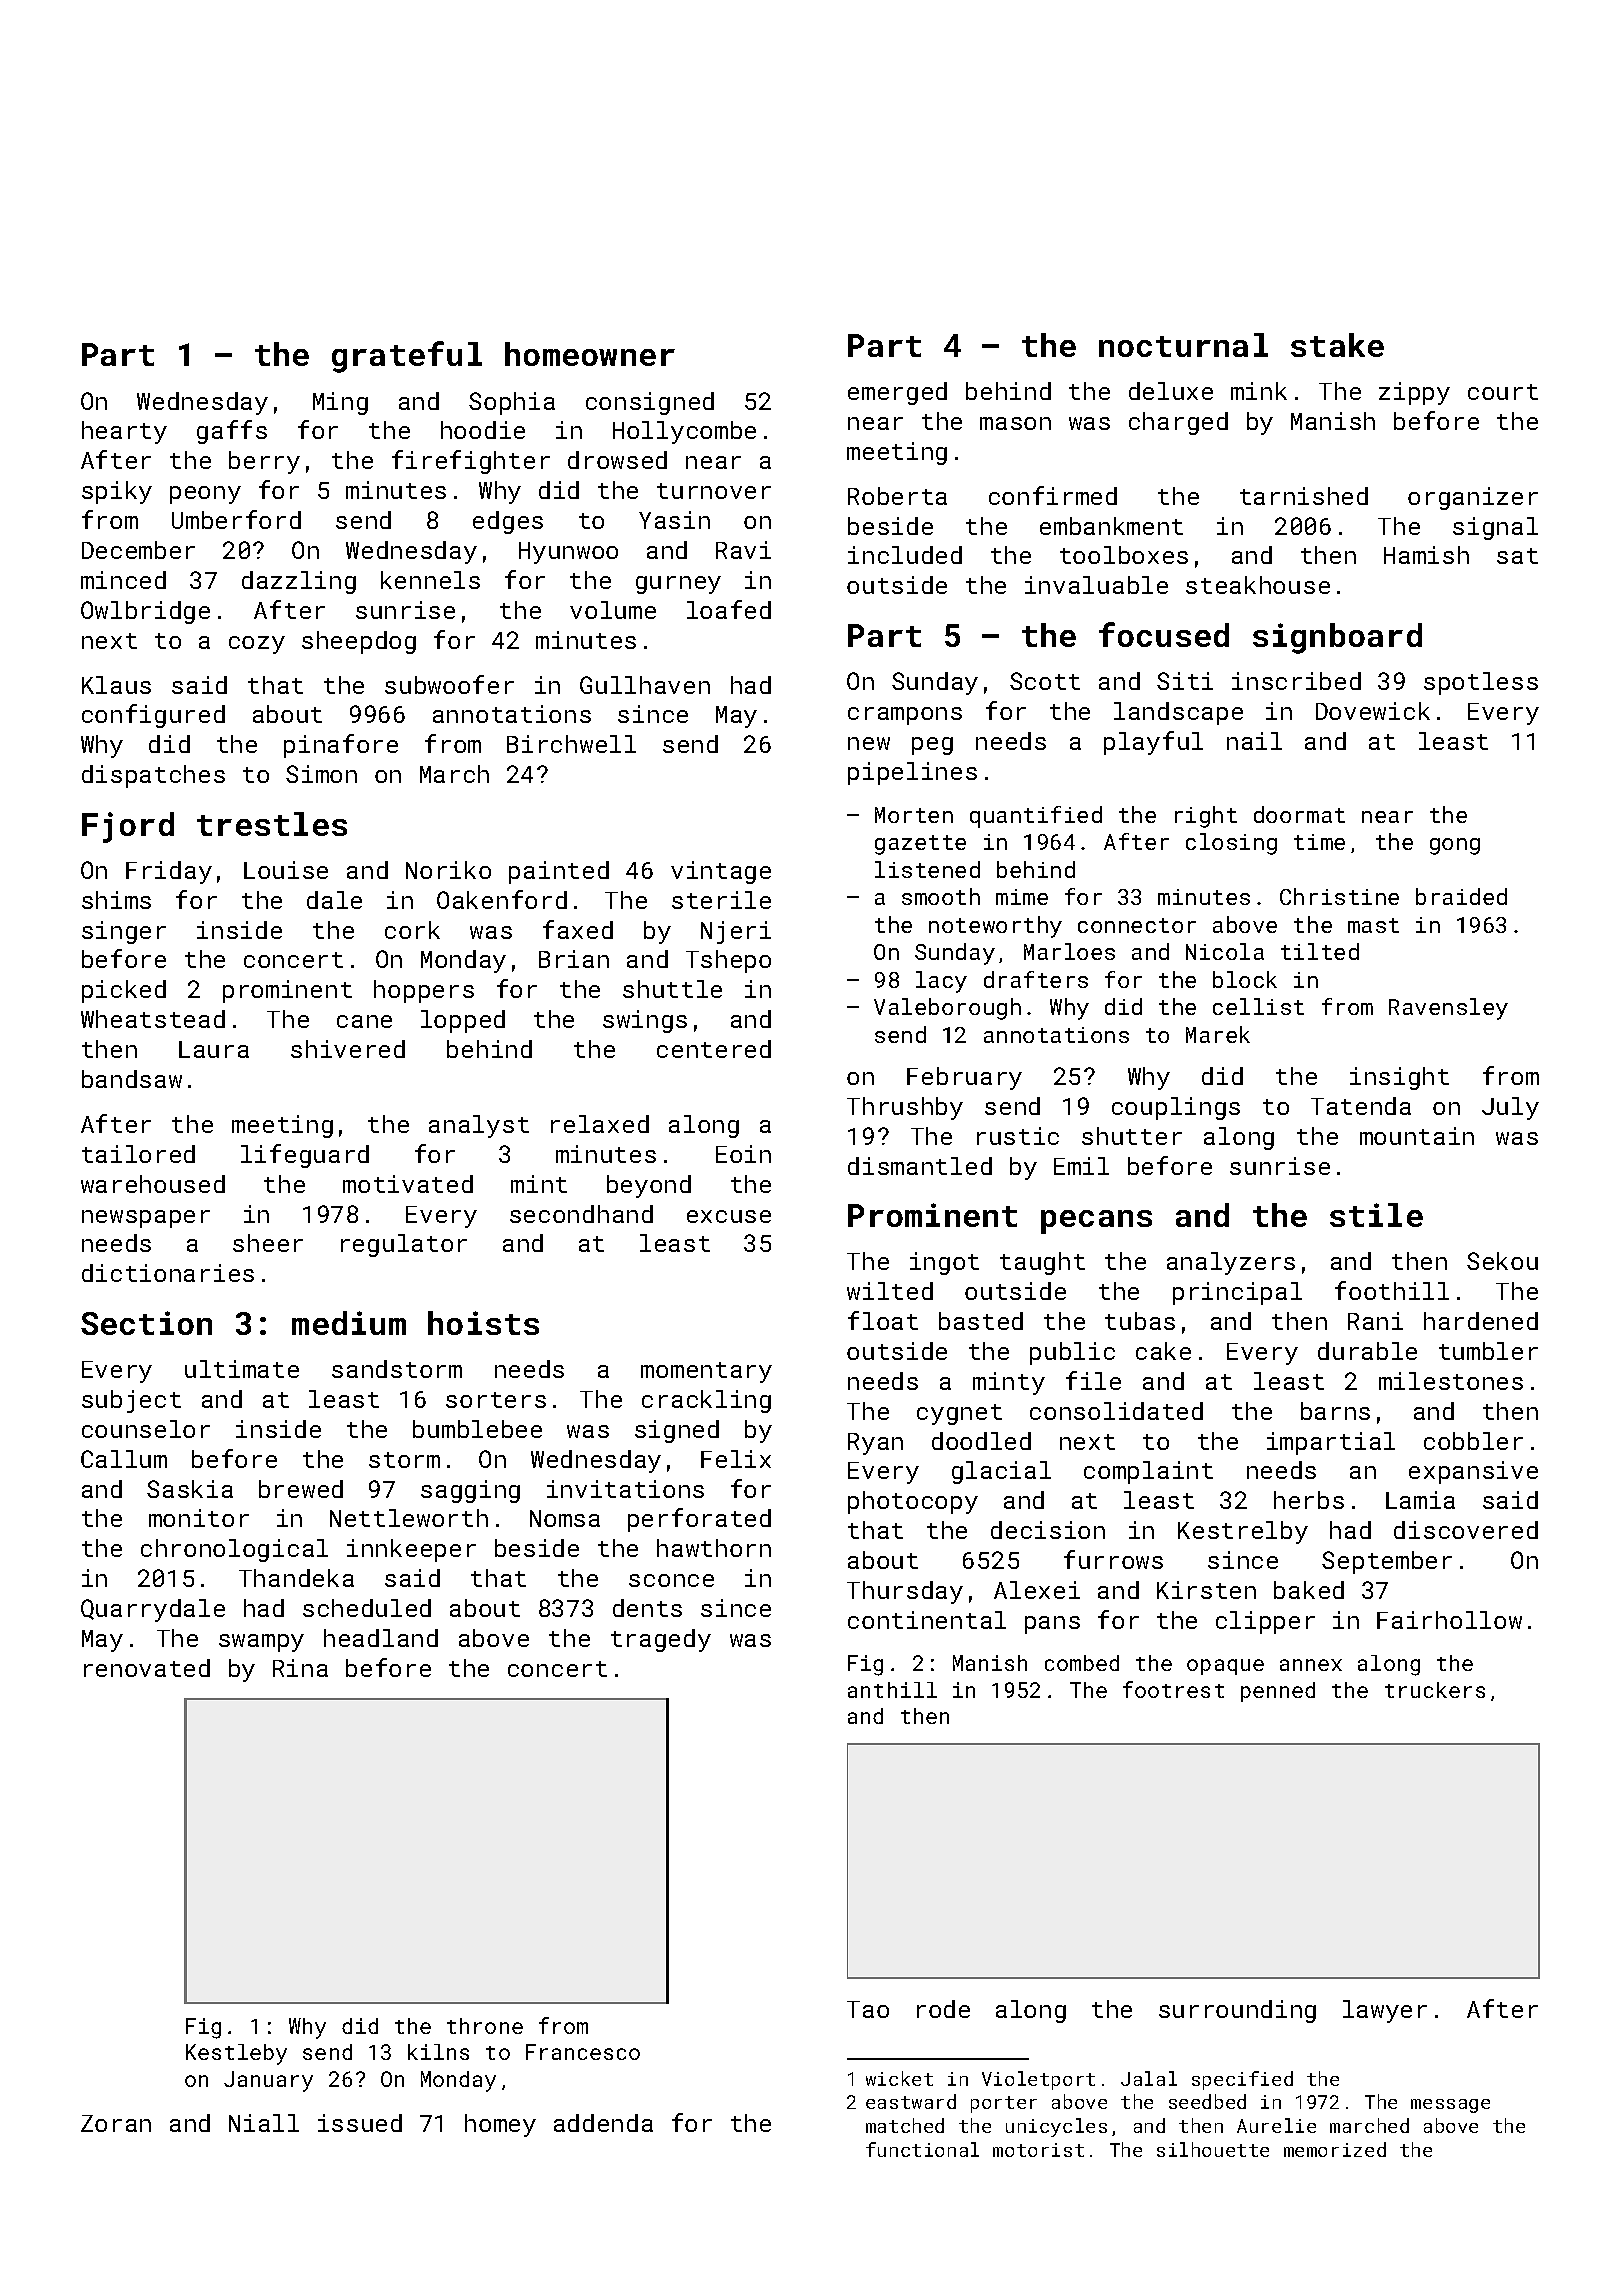 The height and width of the screenshot is (2292, 1620). I want to click on truckers, so click(1435, 1690).
